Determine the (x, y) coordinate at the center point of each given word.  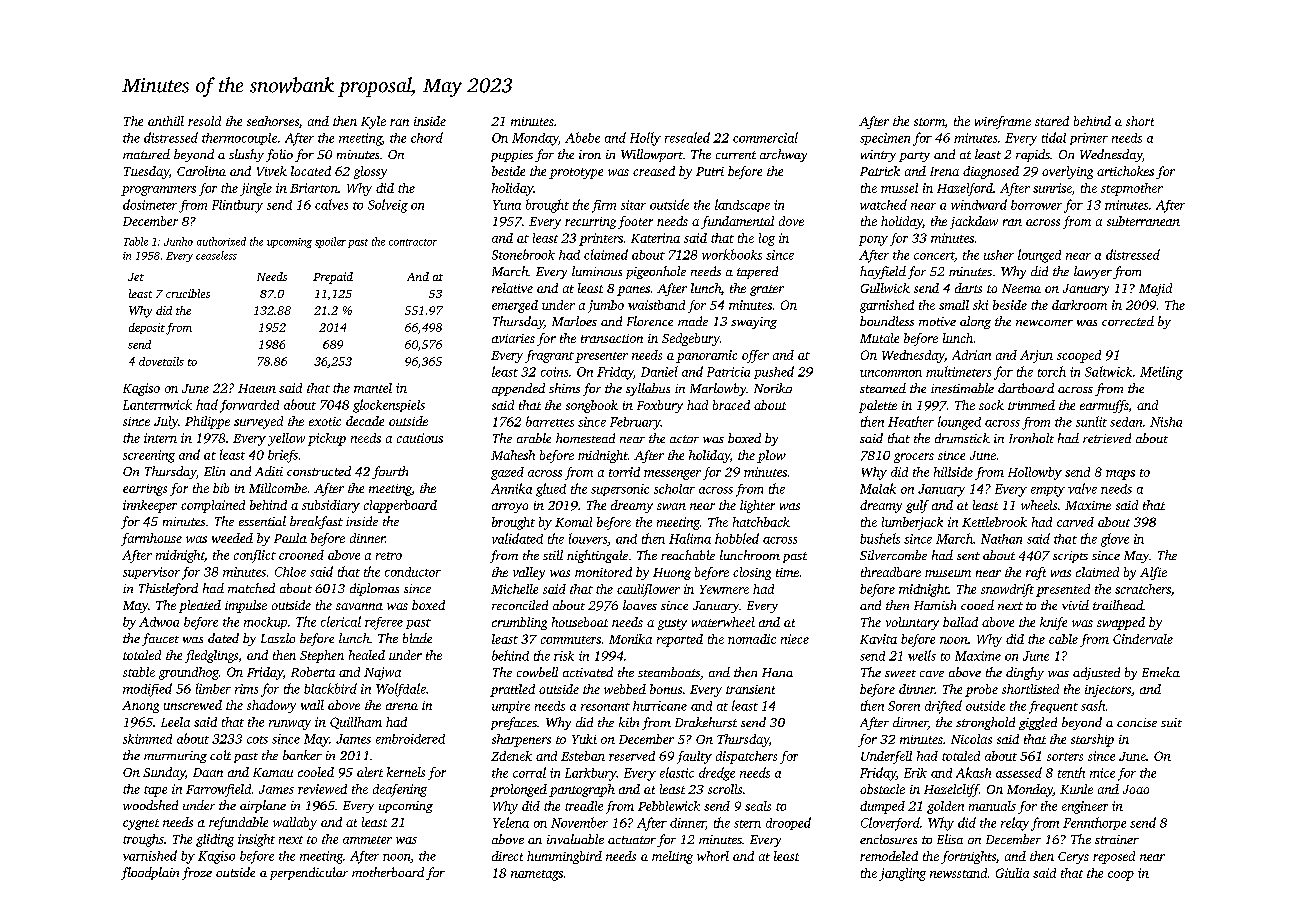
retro (389, 556)
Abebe (582, 137)
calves (331, 204)
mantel (373, 388)
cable (1063, 639)
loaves (640, 605)
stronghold (985, 723)
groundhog (189, 673)
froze (197, 873)
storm (929, 122)
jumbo (606, 306)
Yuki (584, 739)
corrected (1128, 321)
